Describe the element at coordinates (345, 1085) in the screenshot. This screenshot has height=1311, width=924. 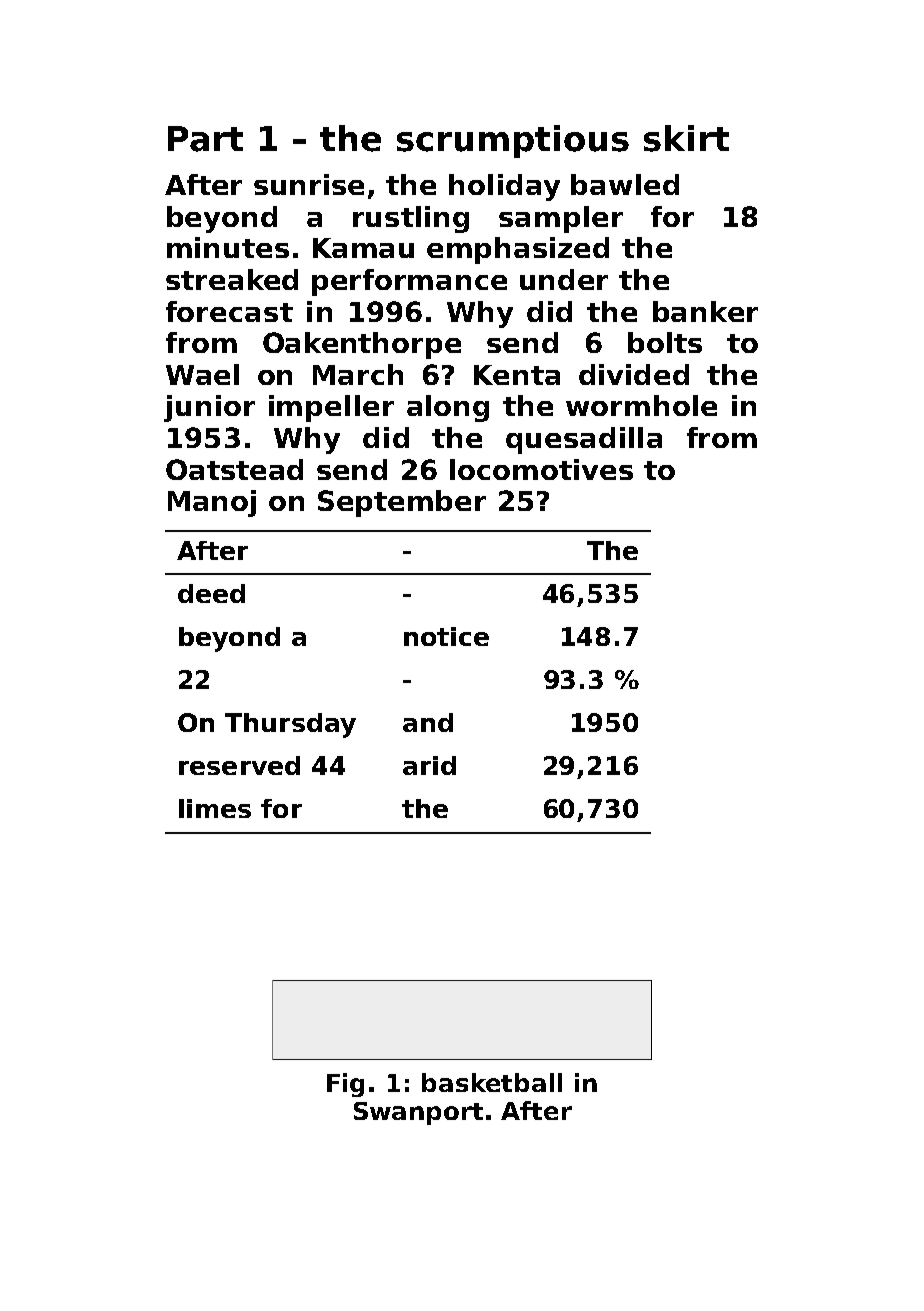
I see `Fig` at that location.
